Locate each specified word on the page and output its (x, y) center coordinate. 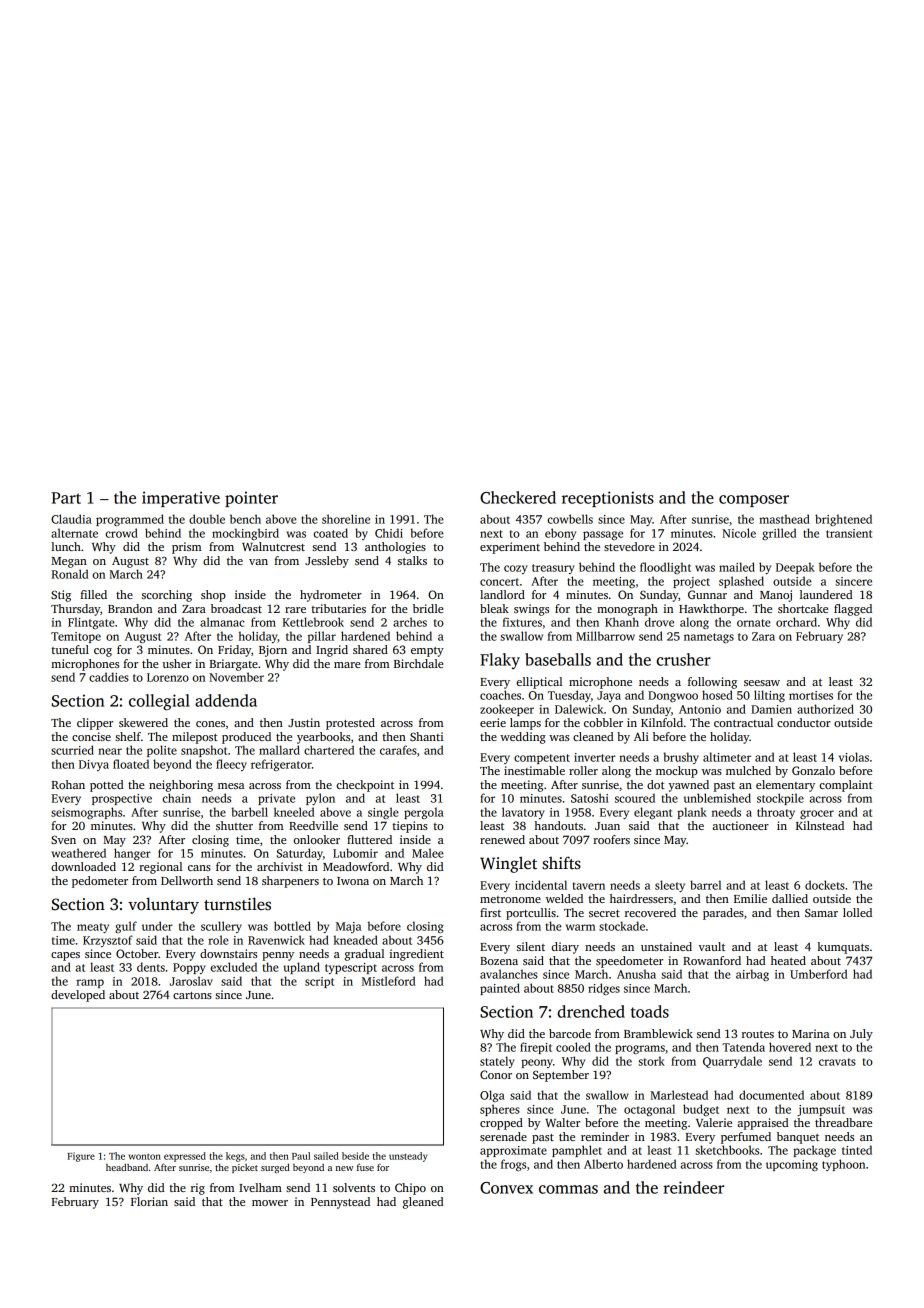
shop (213, 596)
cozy (516, 569)
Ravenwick (276, 940)
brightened (843, 520)
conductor (804, 722)
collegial (159, 702)
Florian (149, 1201)
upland (301, 968)
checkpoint (365, 786)
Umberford (818, 974)
